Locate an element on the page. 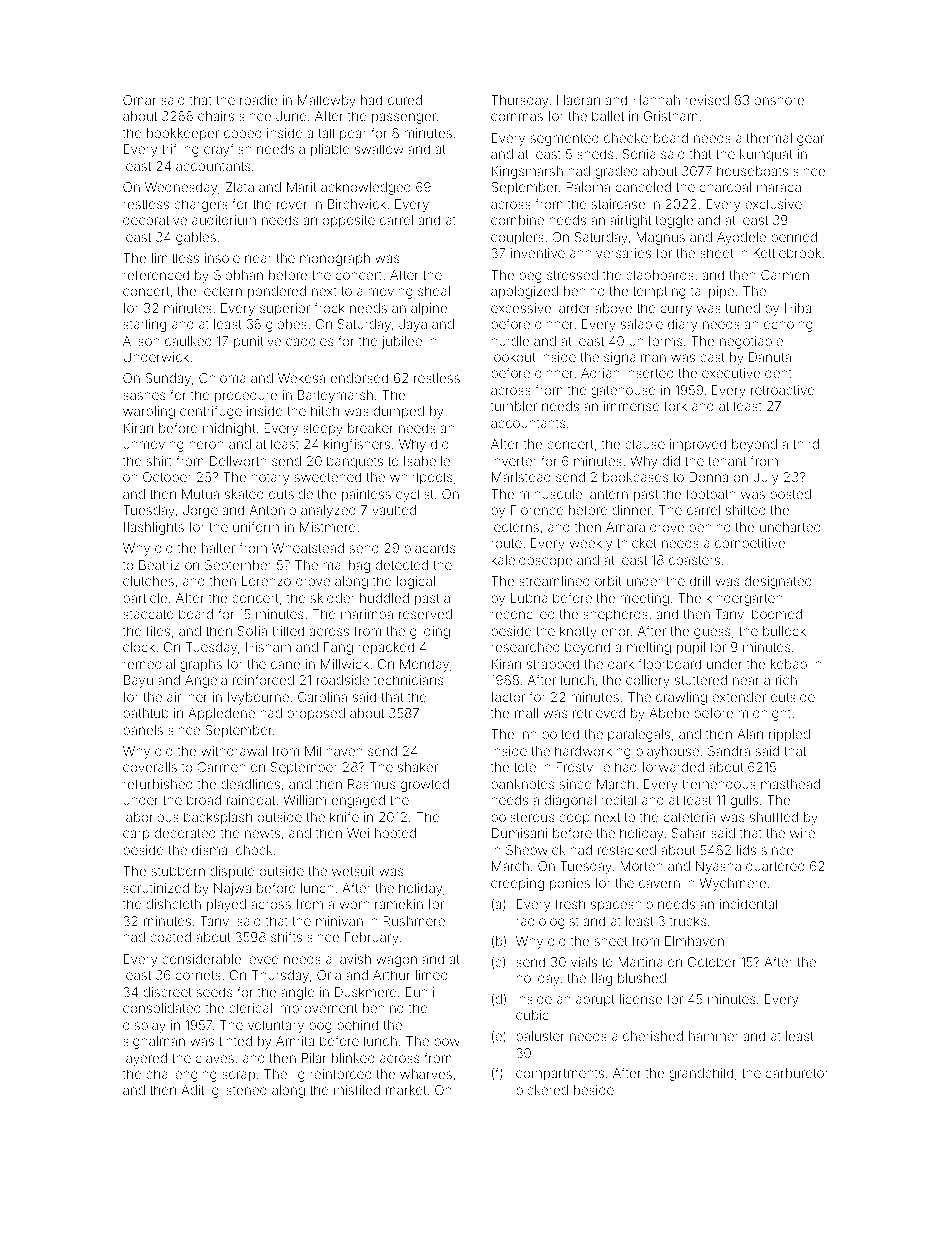 The image size is (952, 1233). jubilee is located at coordinates (402, 342).
